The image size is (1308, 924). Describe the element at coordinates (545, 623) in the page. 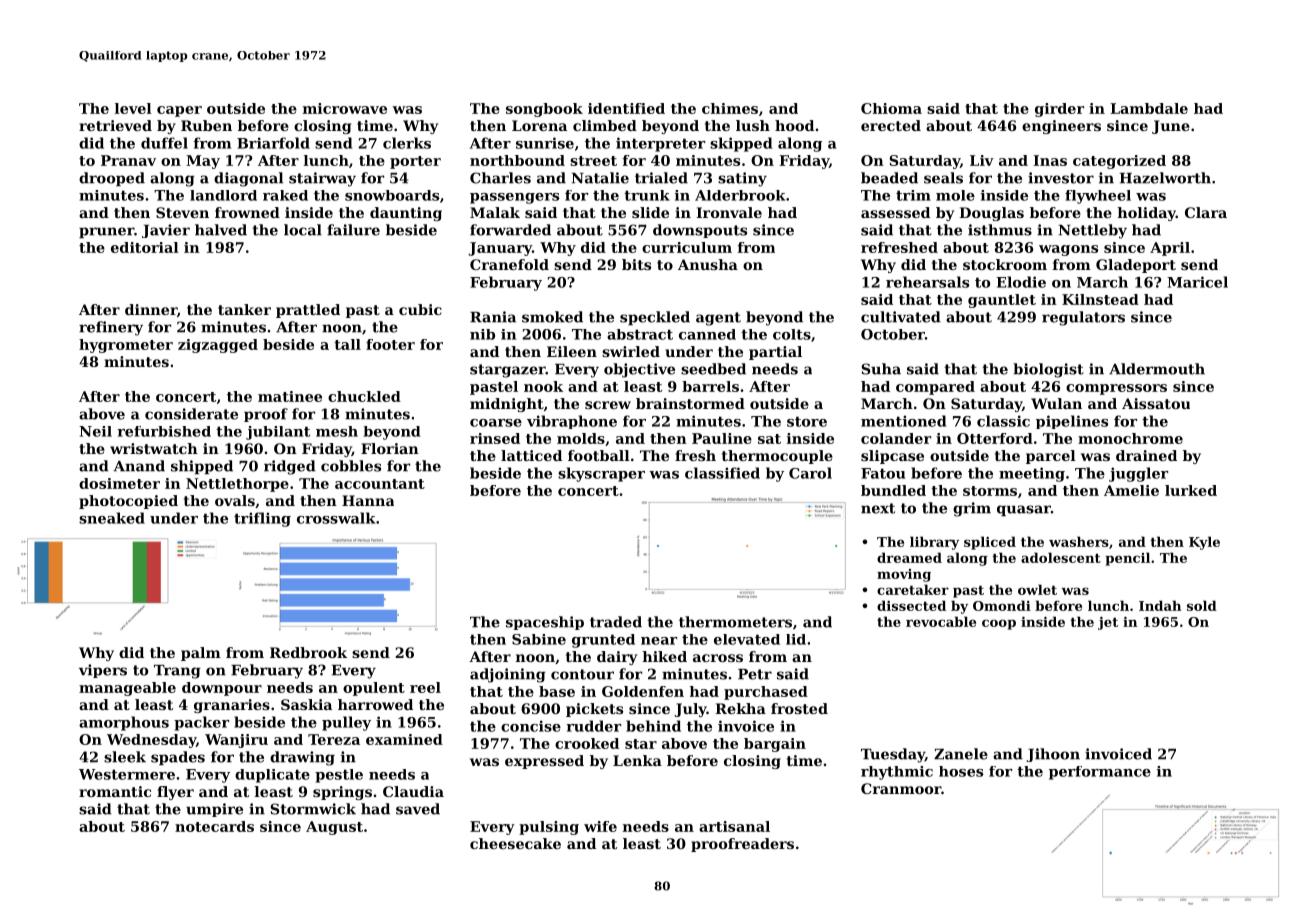

I see `spaceship` at that location.
